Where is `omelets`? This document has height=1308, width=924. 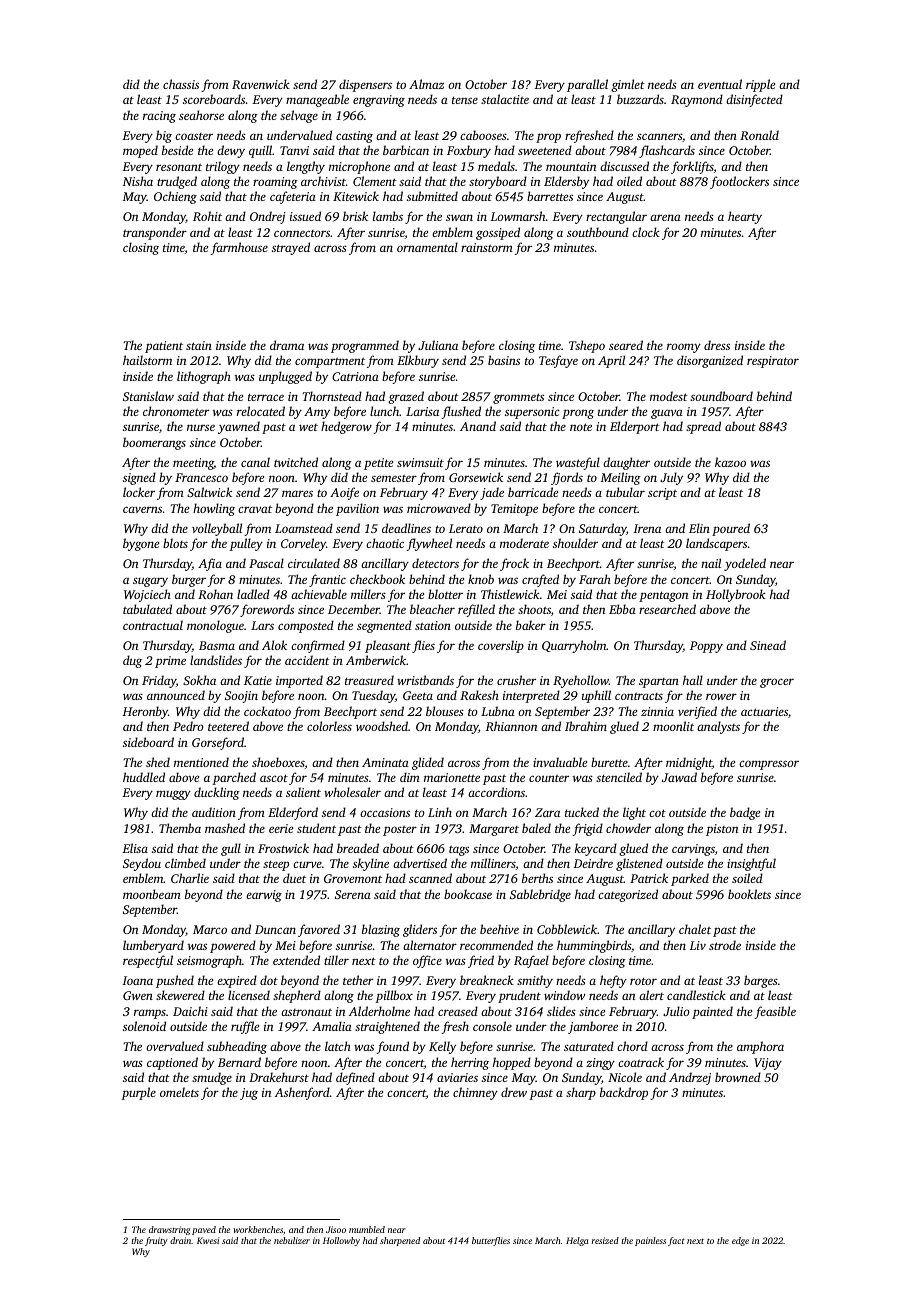
omelets is located at coordinates (179, 1092).
